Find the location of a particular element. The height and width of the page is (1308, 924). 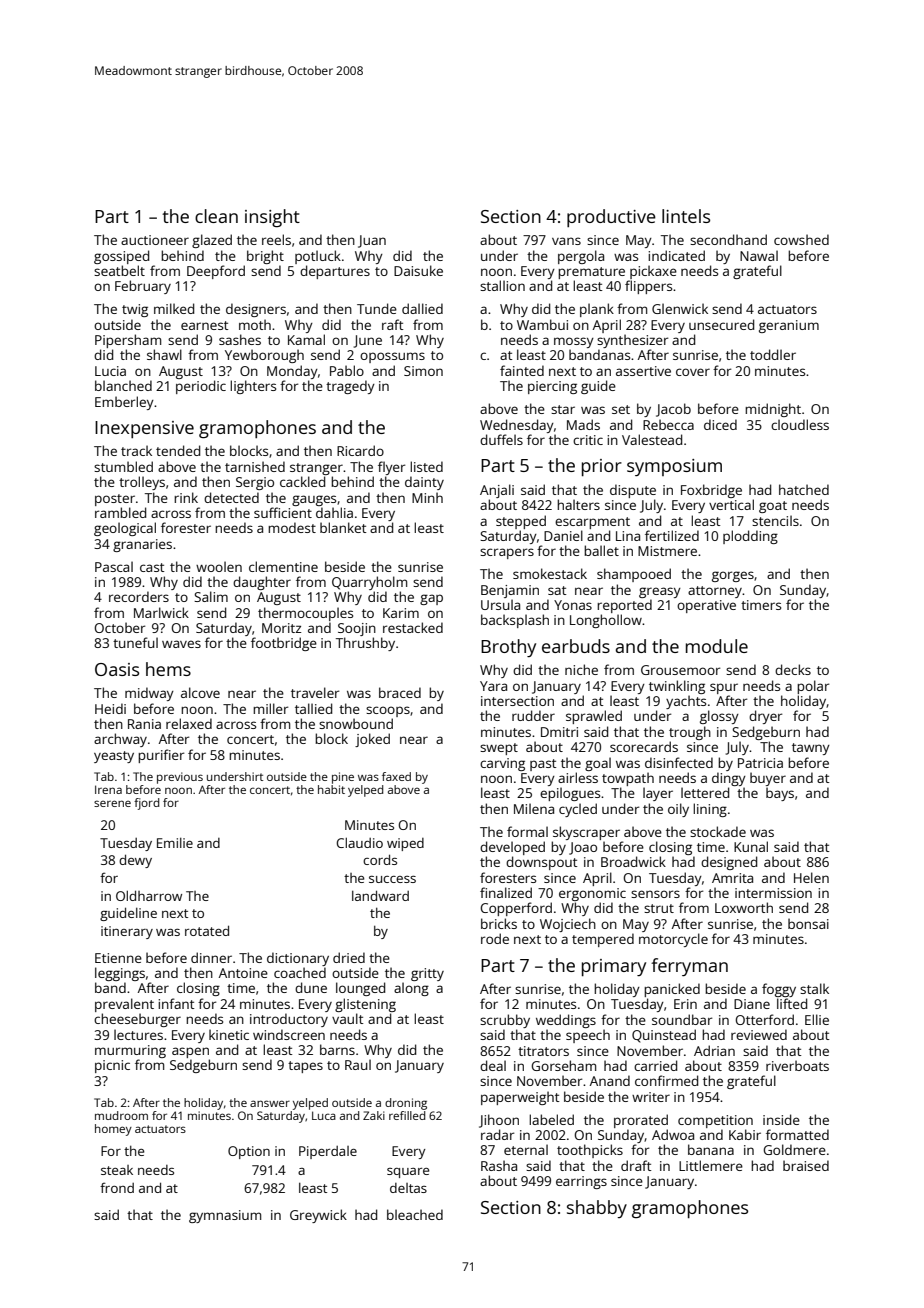

Pascal is located at coordinates (114, 566).
